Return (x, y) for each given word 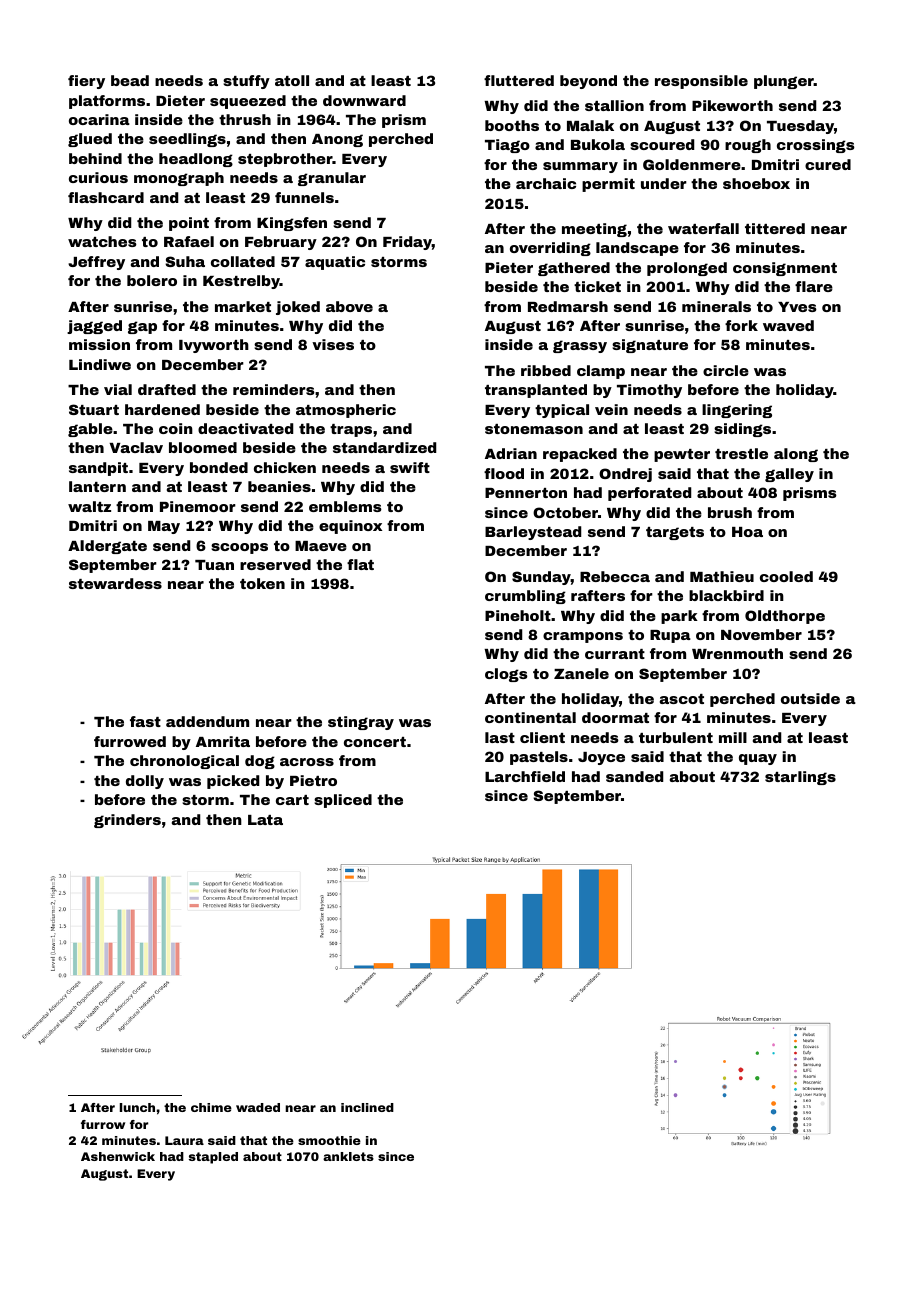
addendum (207, 721)
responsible (701, 82)
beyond (588, 82)
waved (788, 325)
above (349, 306)
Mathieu (722, 576)
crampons (583, 637)
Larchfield (525, 776)
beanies (279, 486)
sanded (634, 776)
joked (298, 308)
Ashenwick (118, 1156)
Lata (265, 820)
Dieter (180, 100)
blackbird (726, 595)
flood (504, 473)
